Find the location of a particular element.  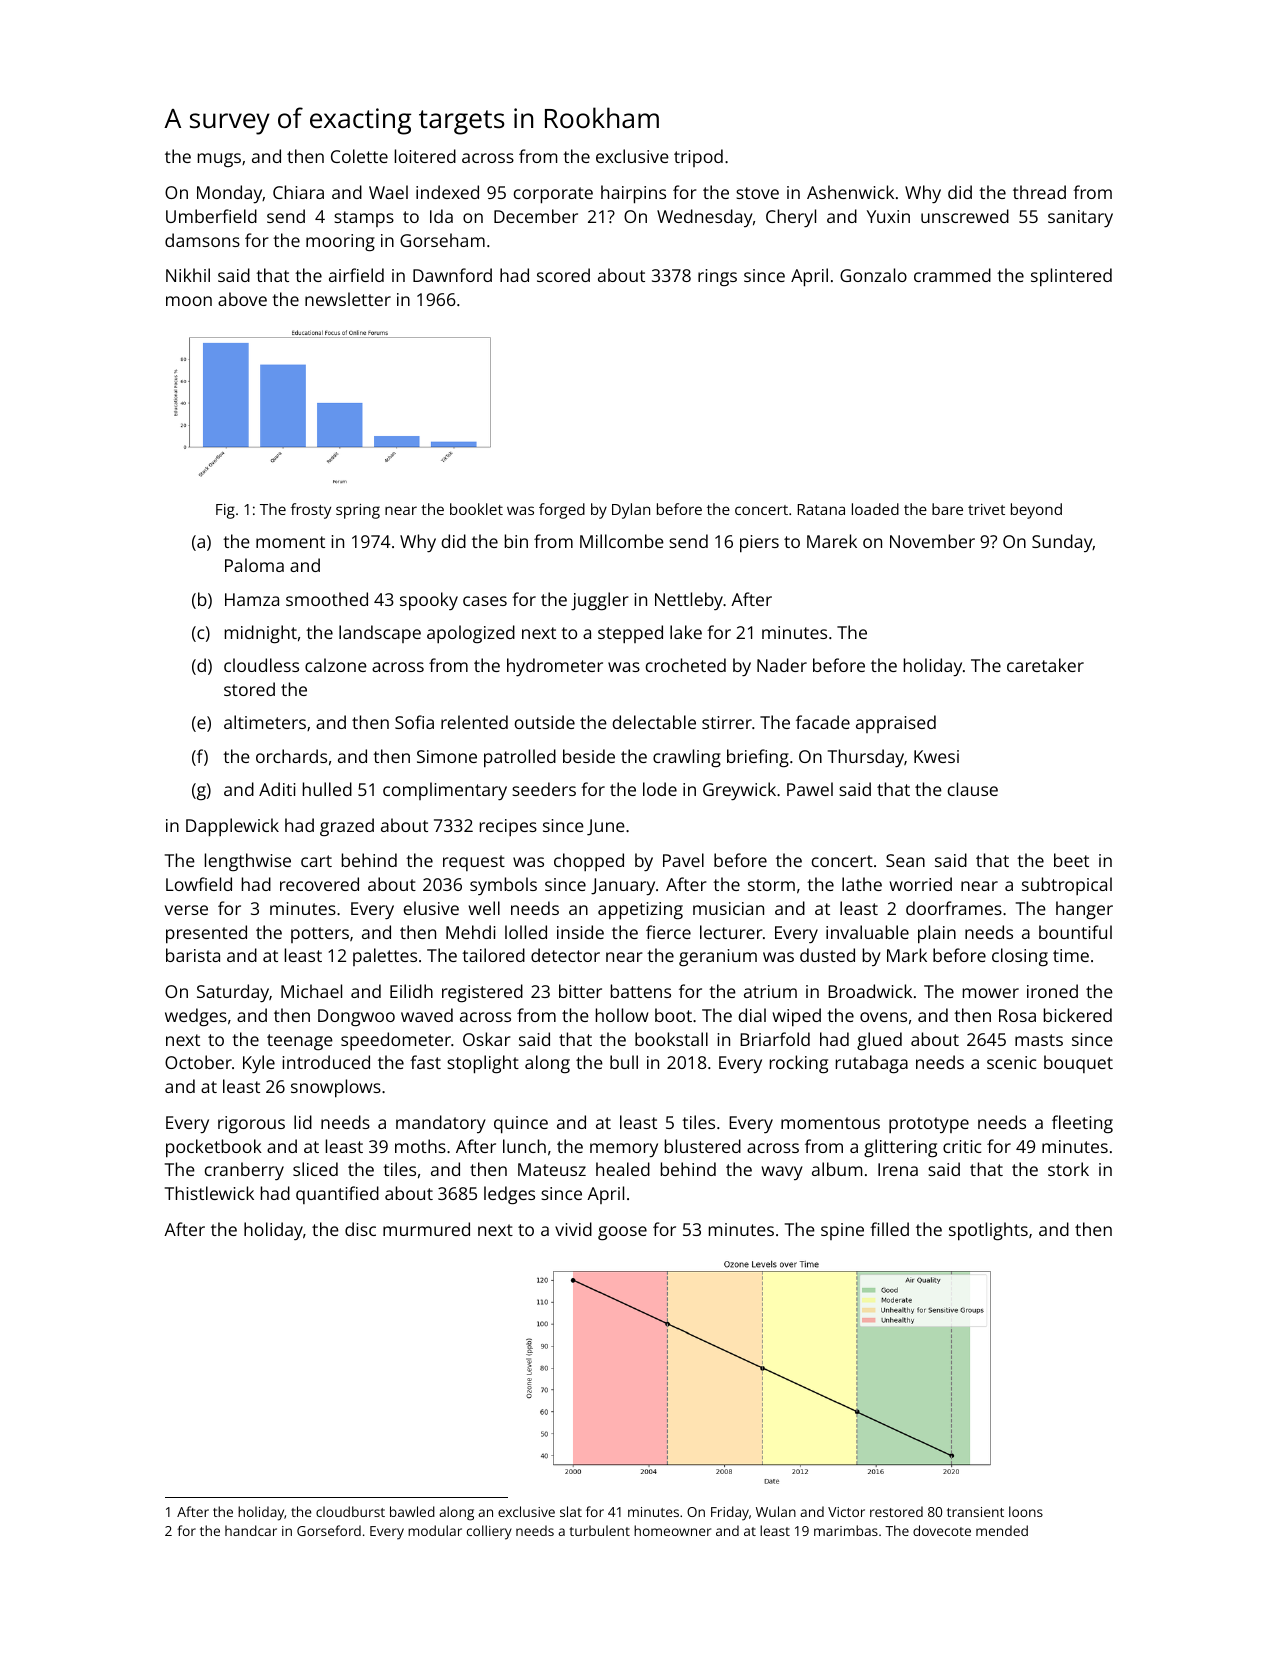

Dongwoo is located at coordinates (356, 1017).
